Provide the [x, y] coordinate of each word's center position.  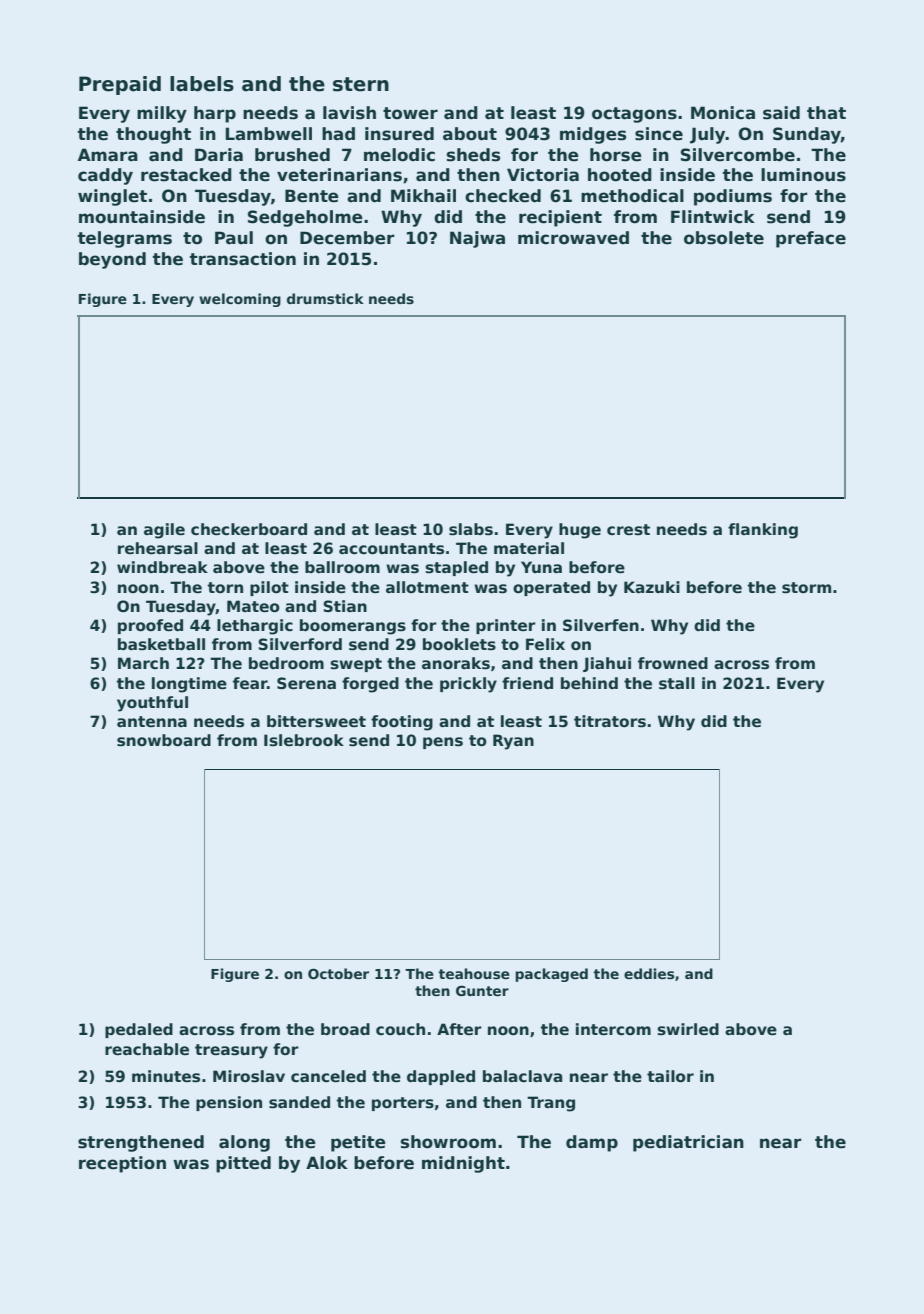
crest [628, 530]
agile [164, 531]
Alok [327, 1163]
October [338, 973]
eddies [649, 973]
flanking [763, 531]
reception [122, 1164]
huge [580, 531]
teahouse [474, 973]
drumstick [325, 298]
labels [202, 84]
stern [361, 84]
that [826, 113]
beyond [112, 260]
